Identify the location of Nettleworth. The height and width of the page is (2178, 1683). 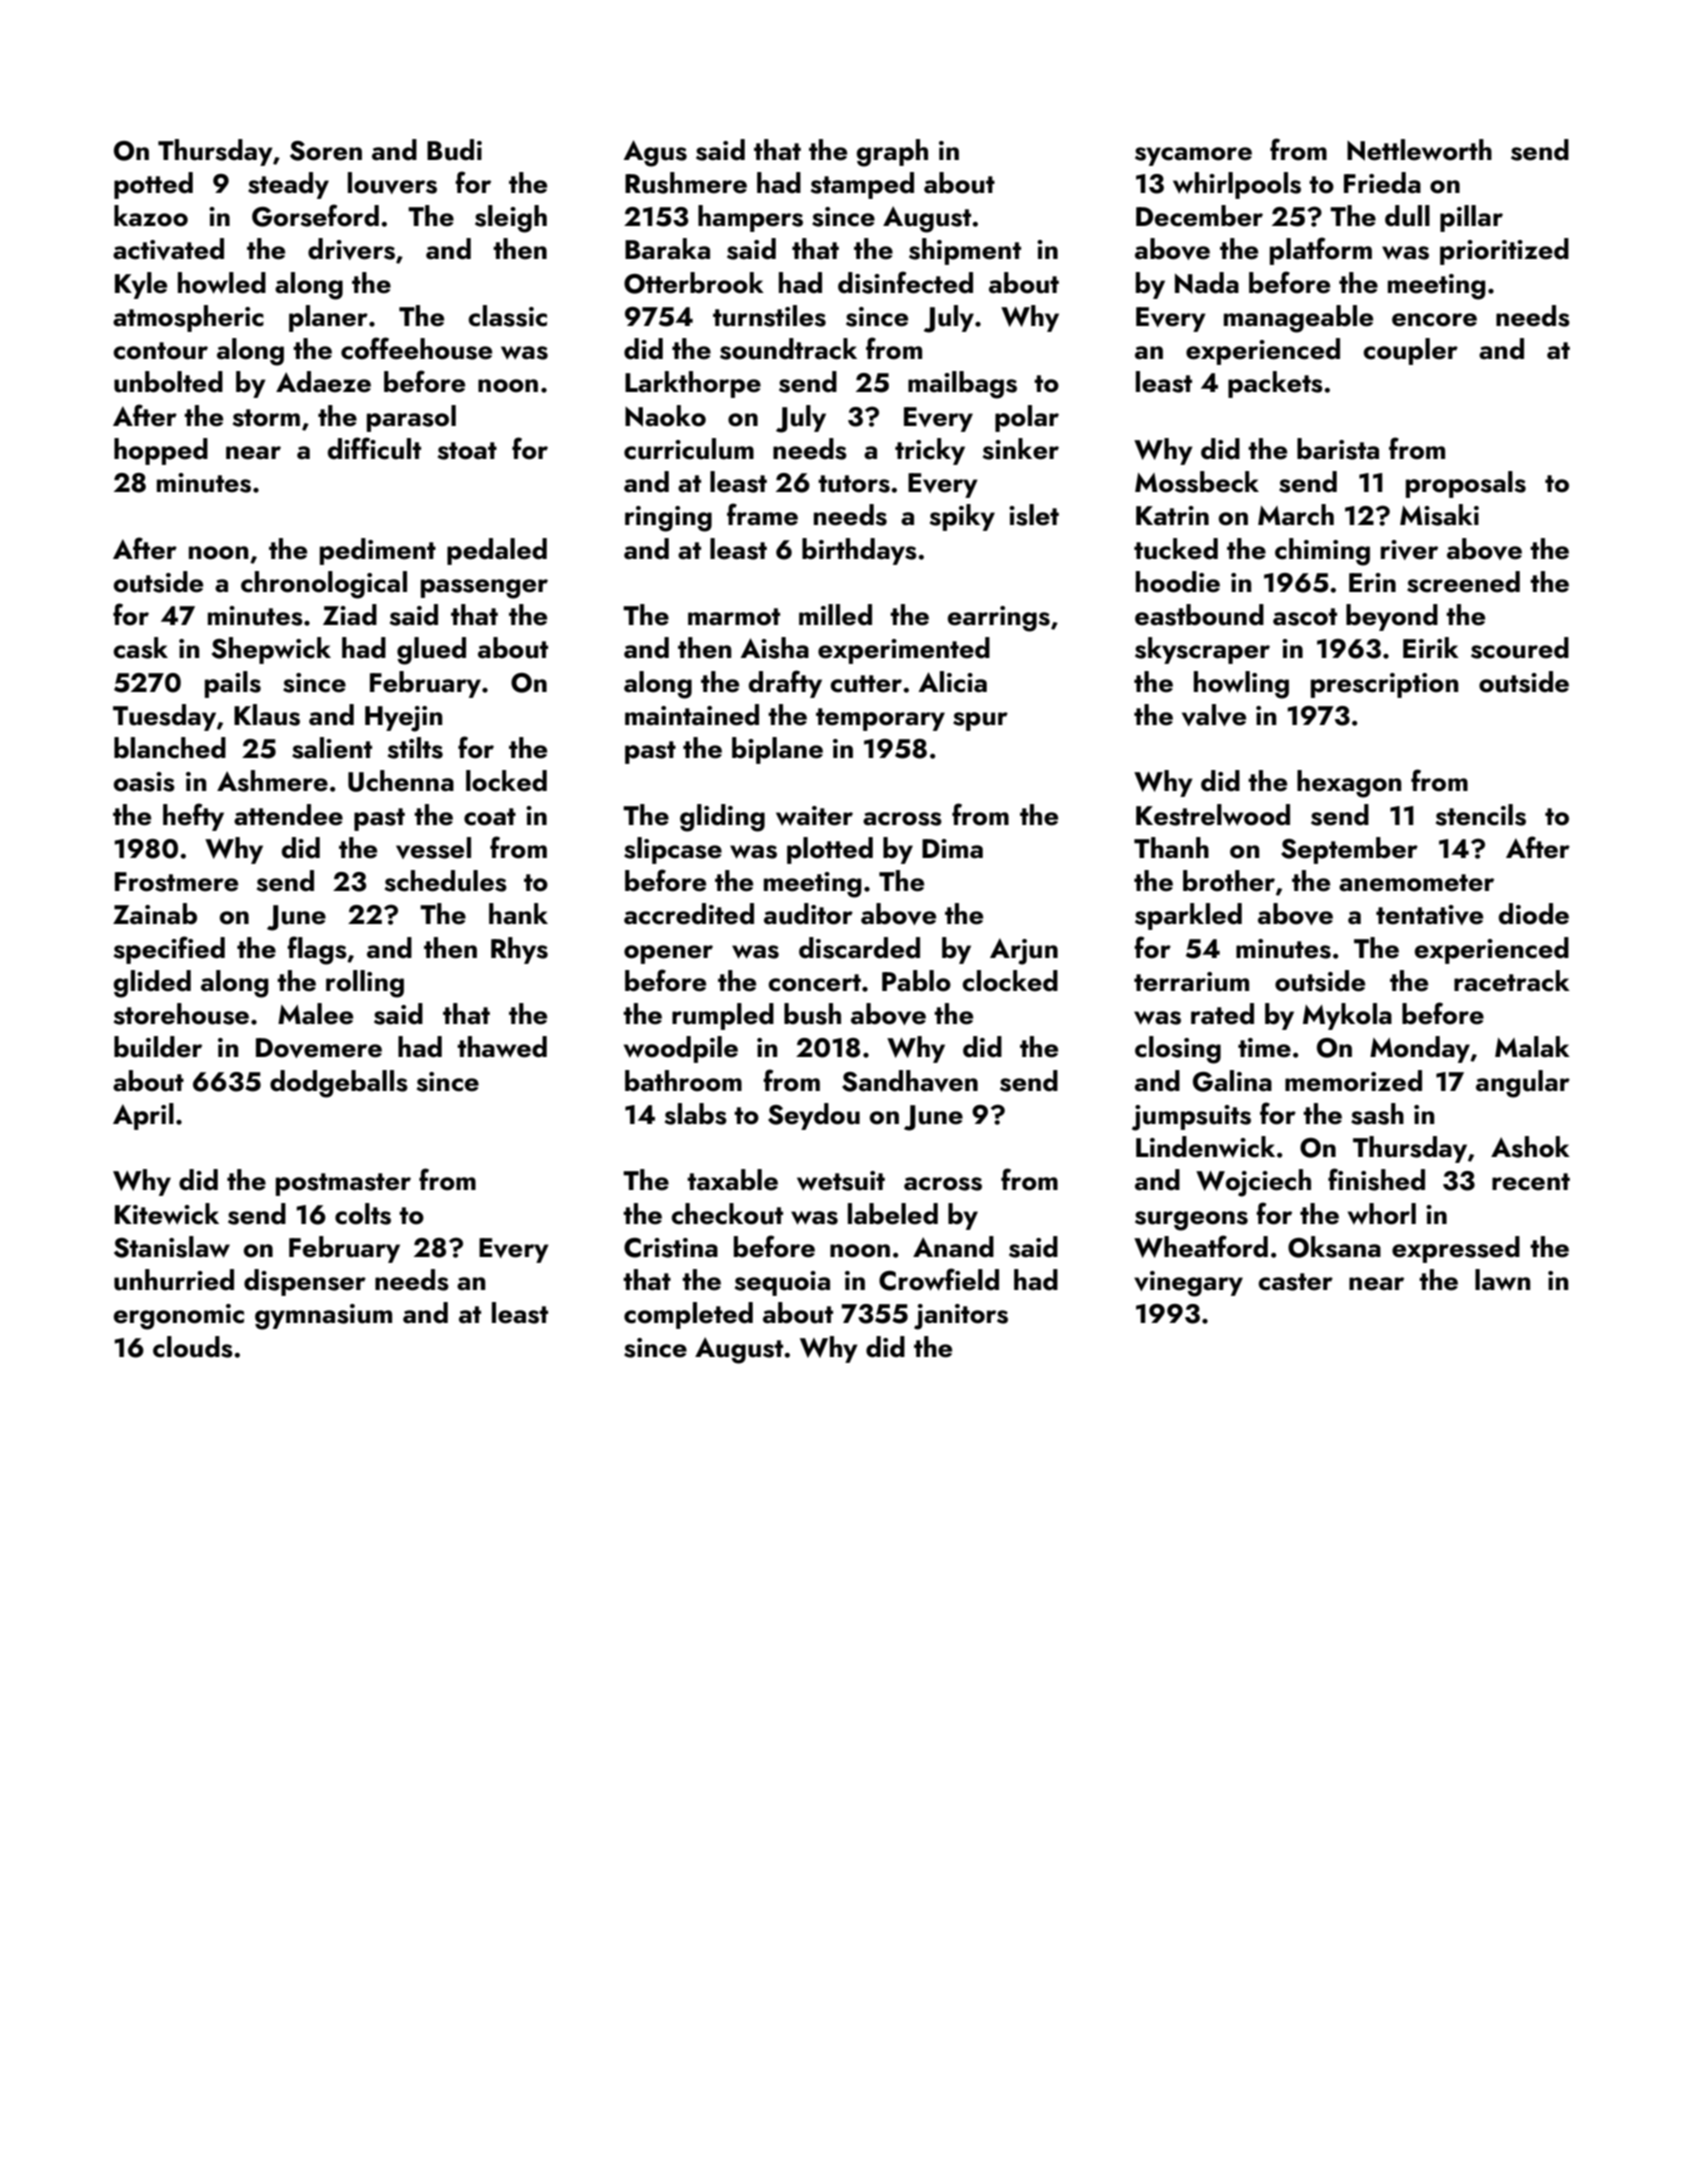
(1419, 150).
